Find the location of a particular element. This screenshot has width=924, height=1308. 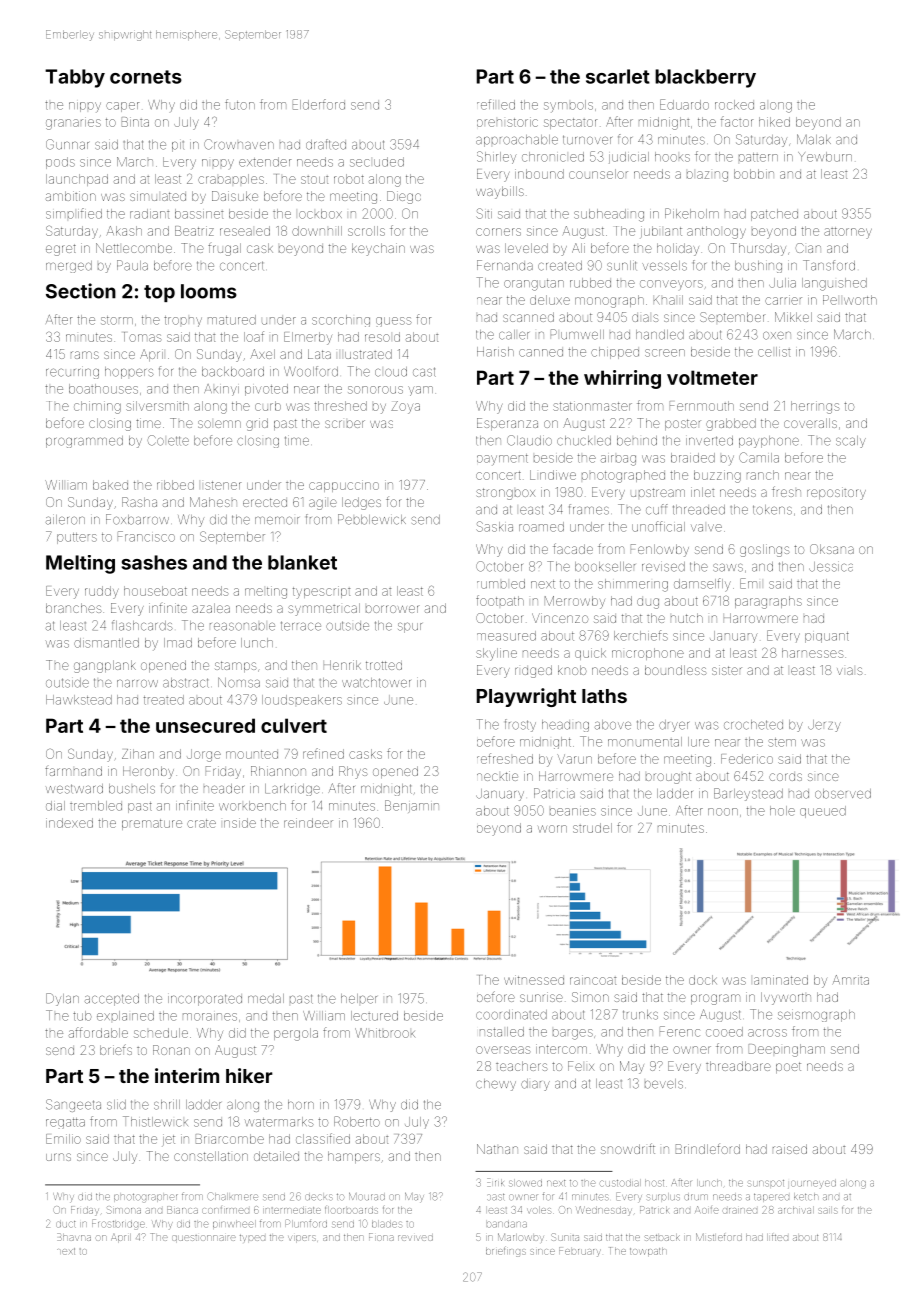

vipers is located at coordinates (301, 1239).
